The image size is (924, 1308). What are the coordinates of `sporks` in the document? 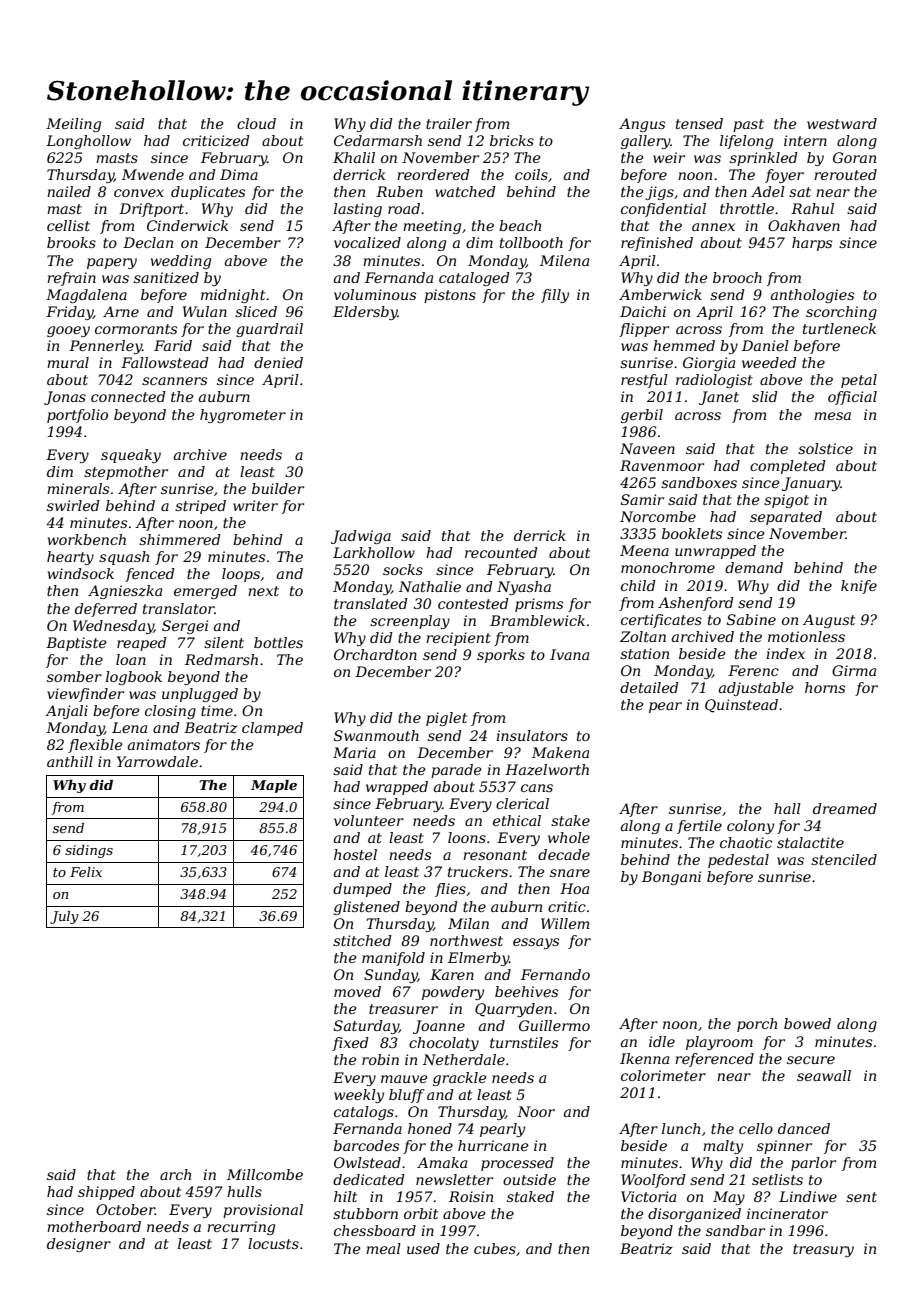 It's located at (501, 656).
